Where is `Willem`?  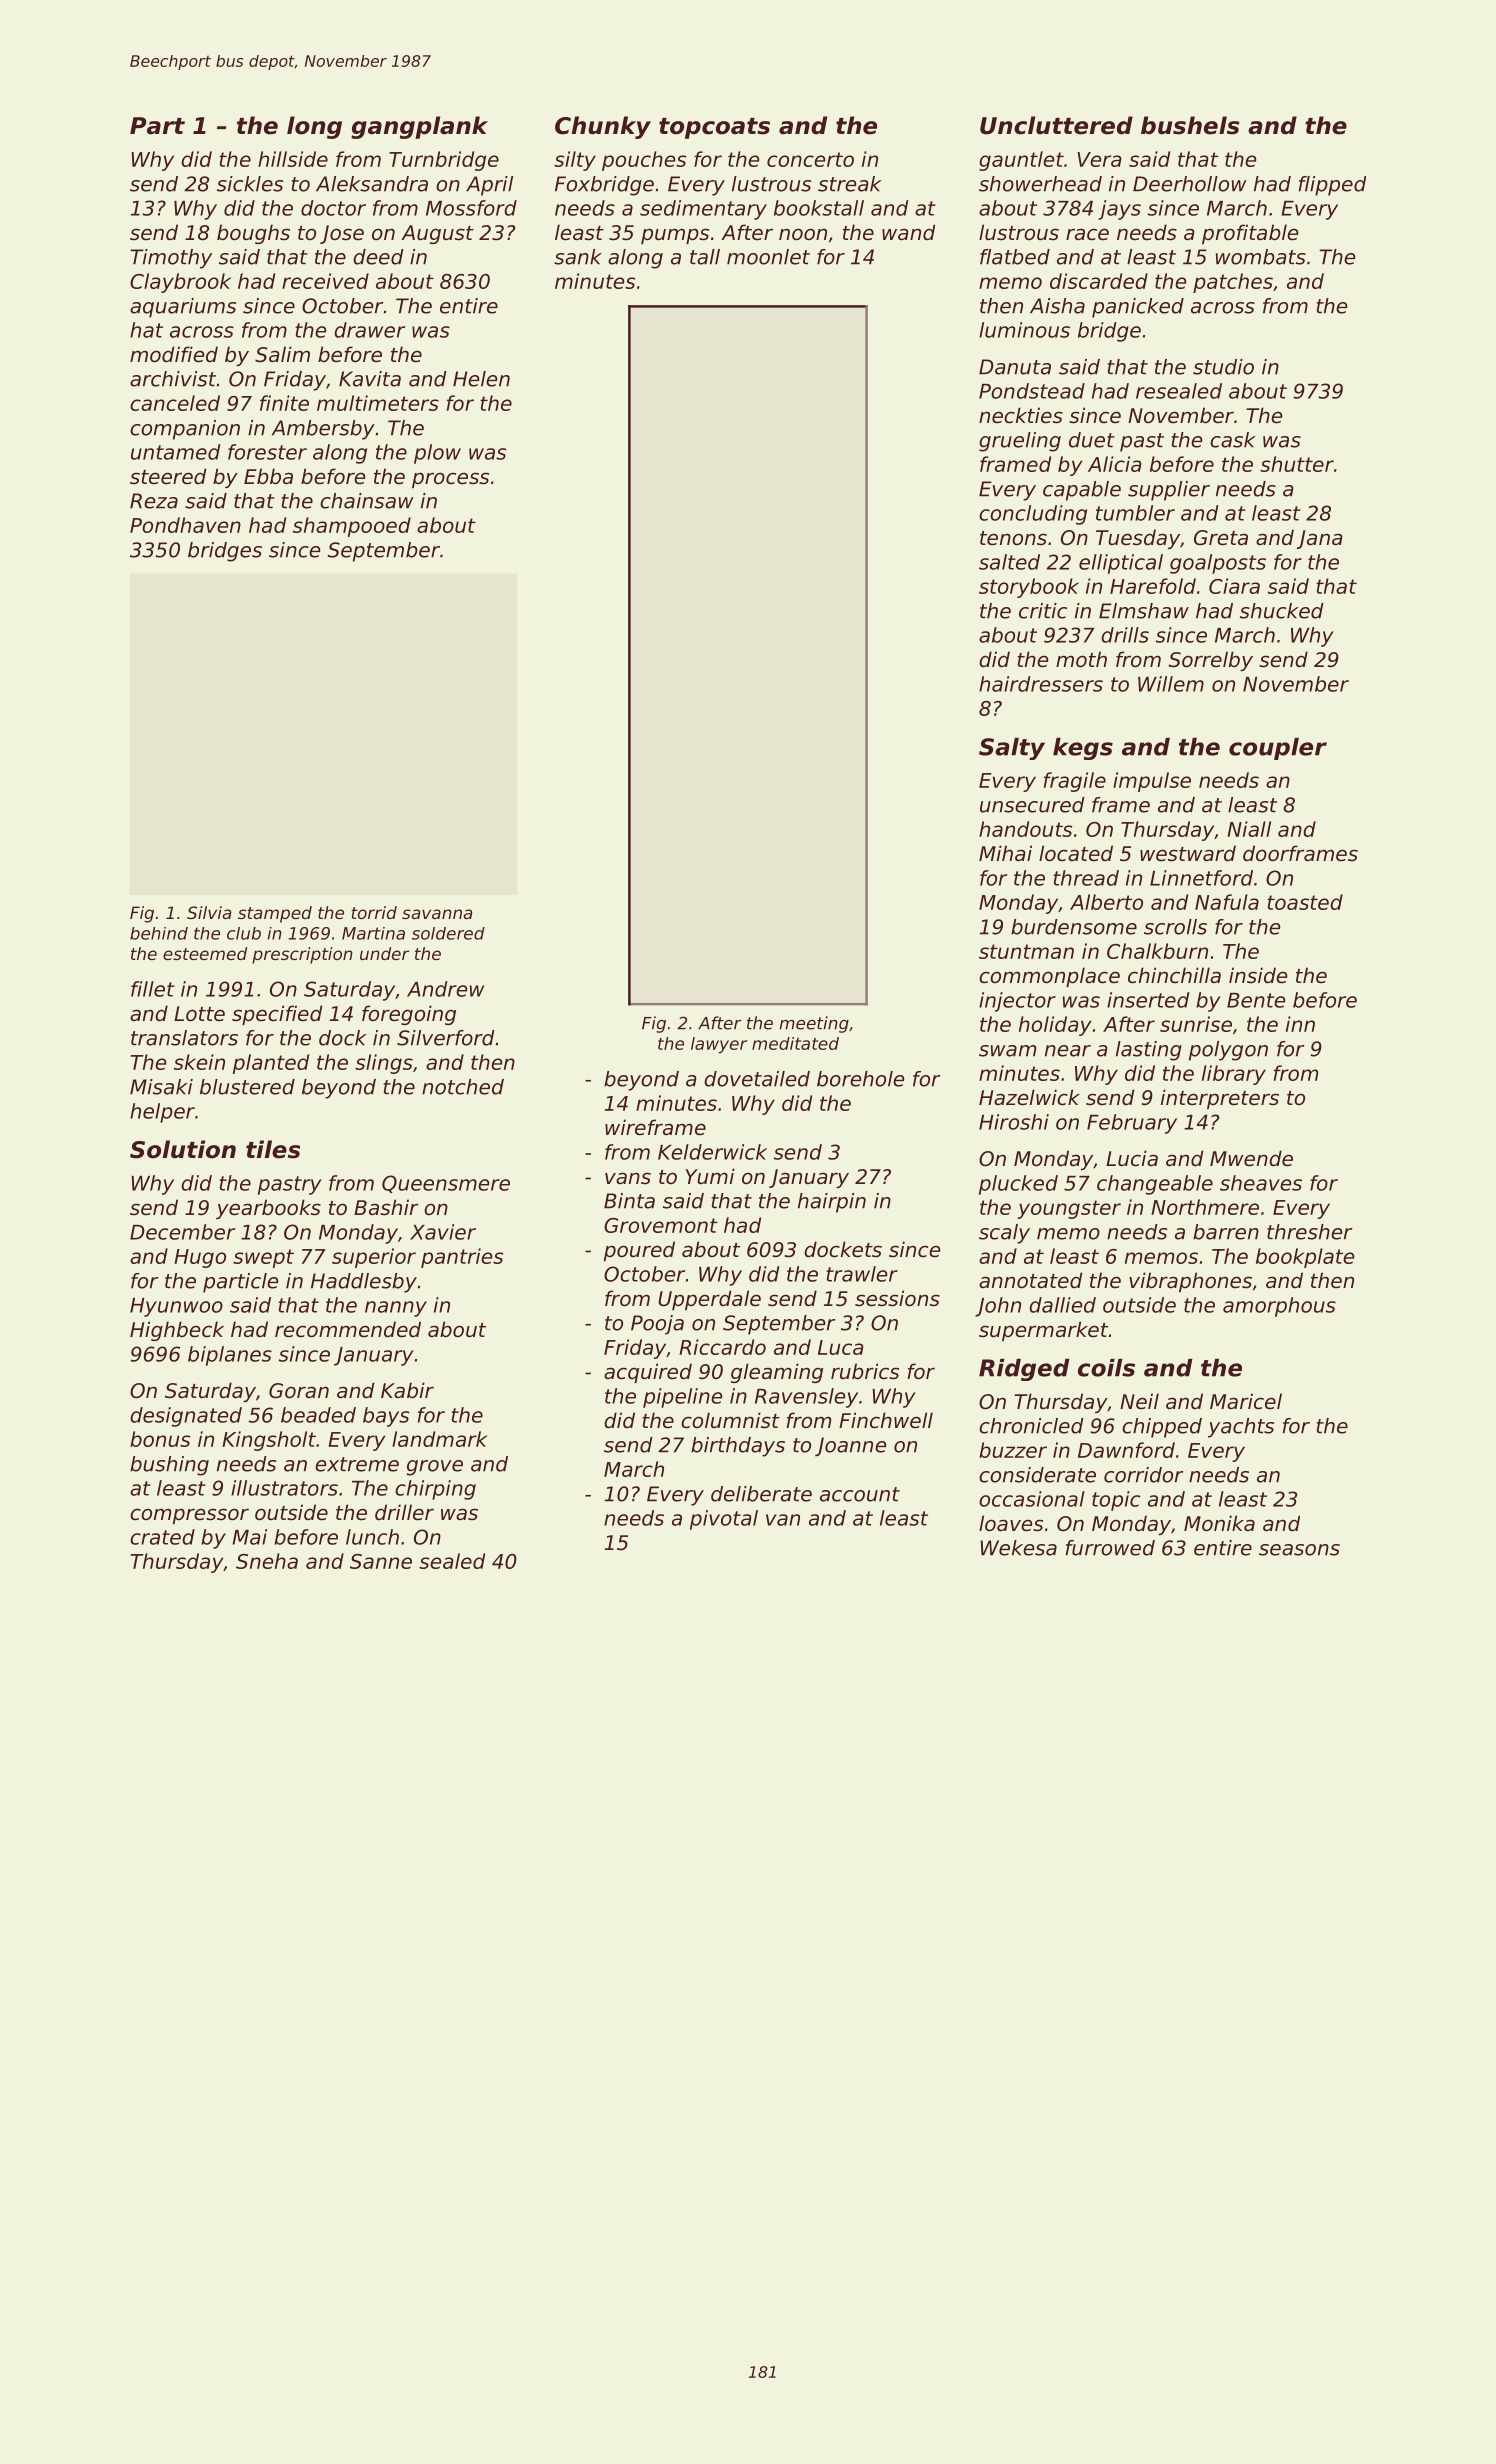 Willem is located at coordinates (1171, 684).
